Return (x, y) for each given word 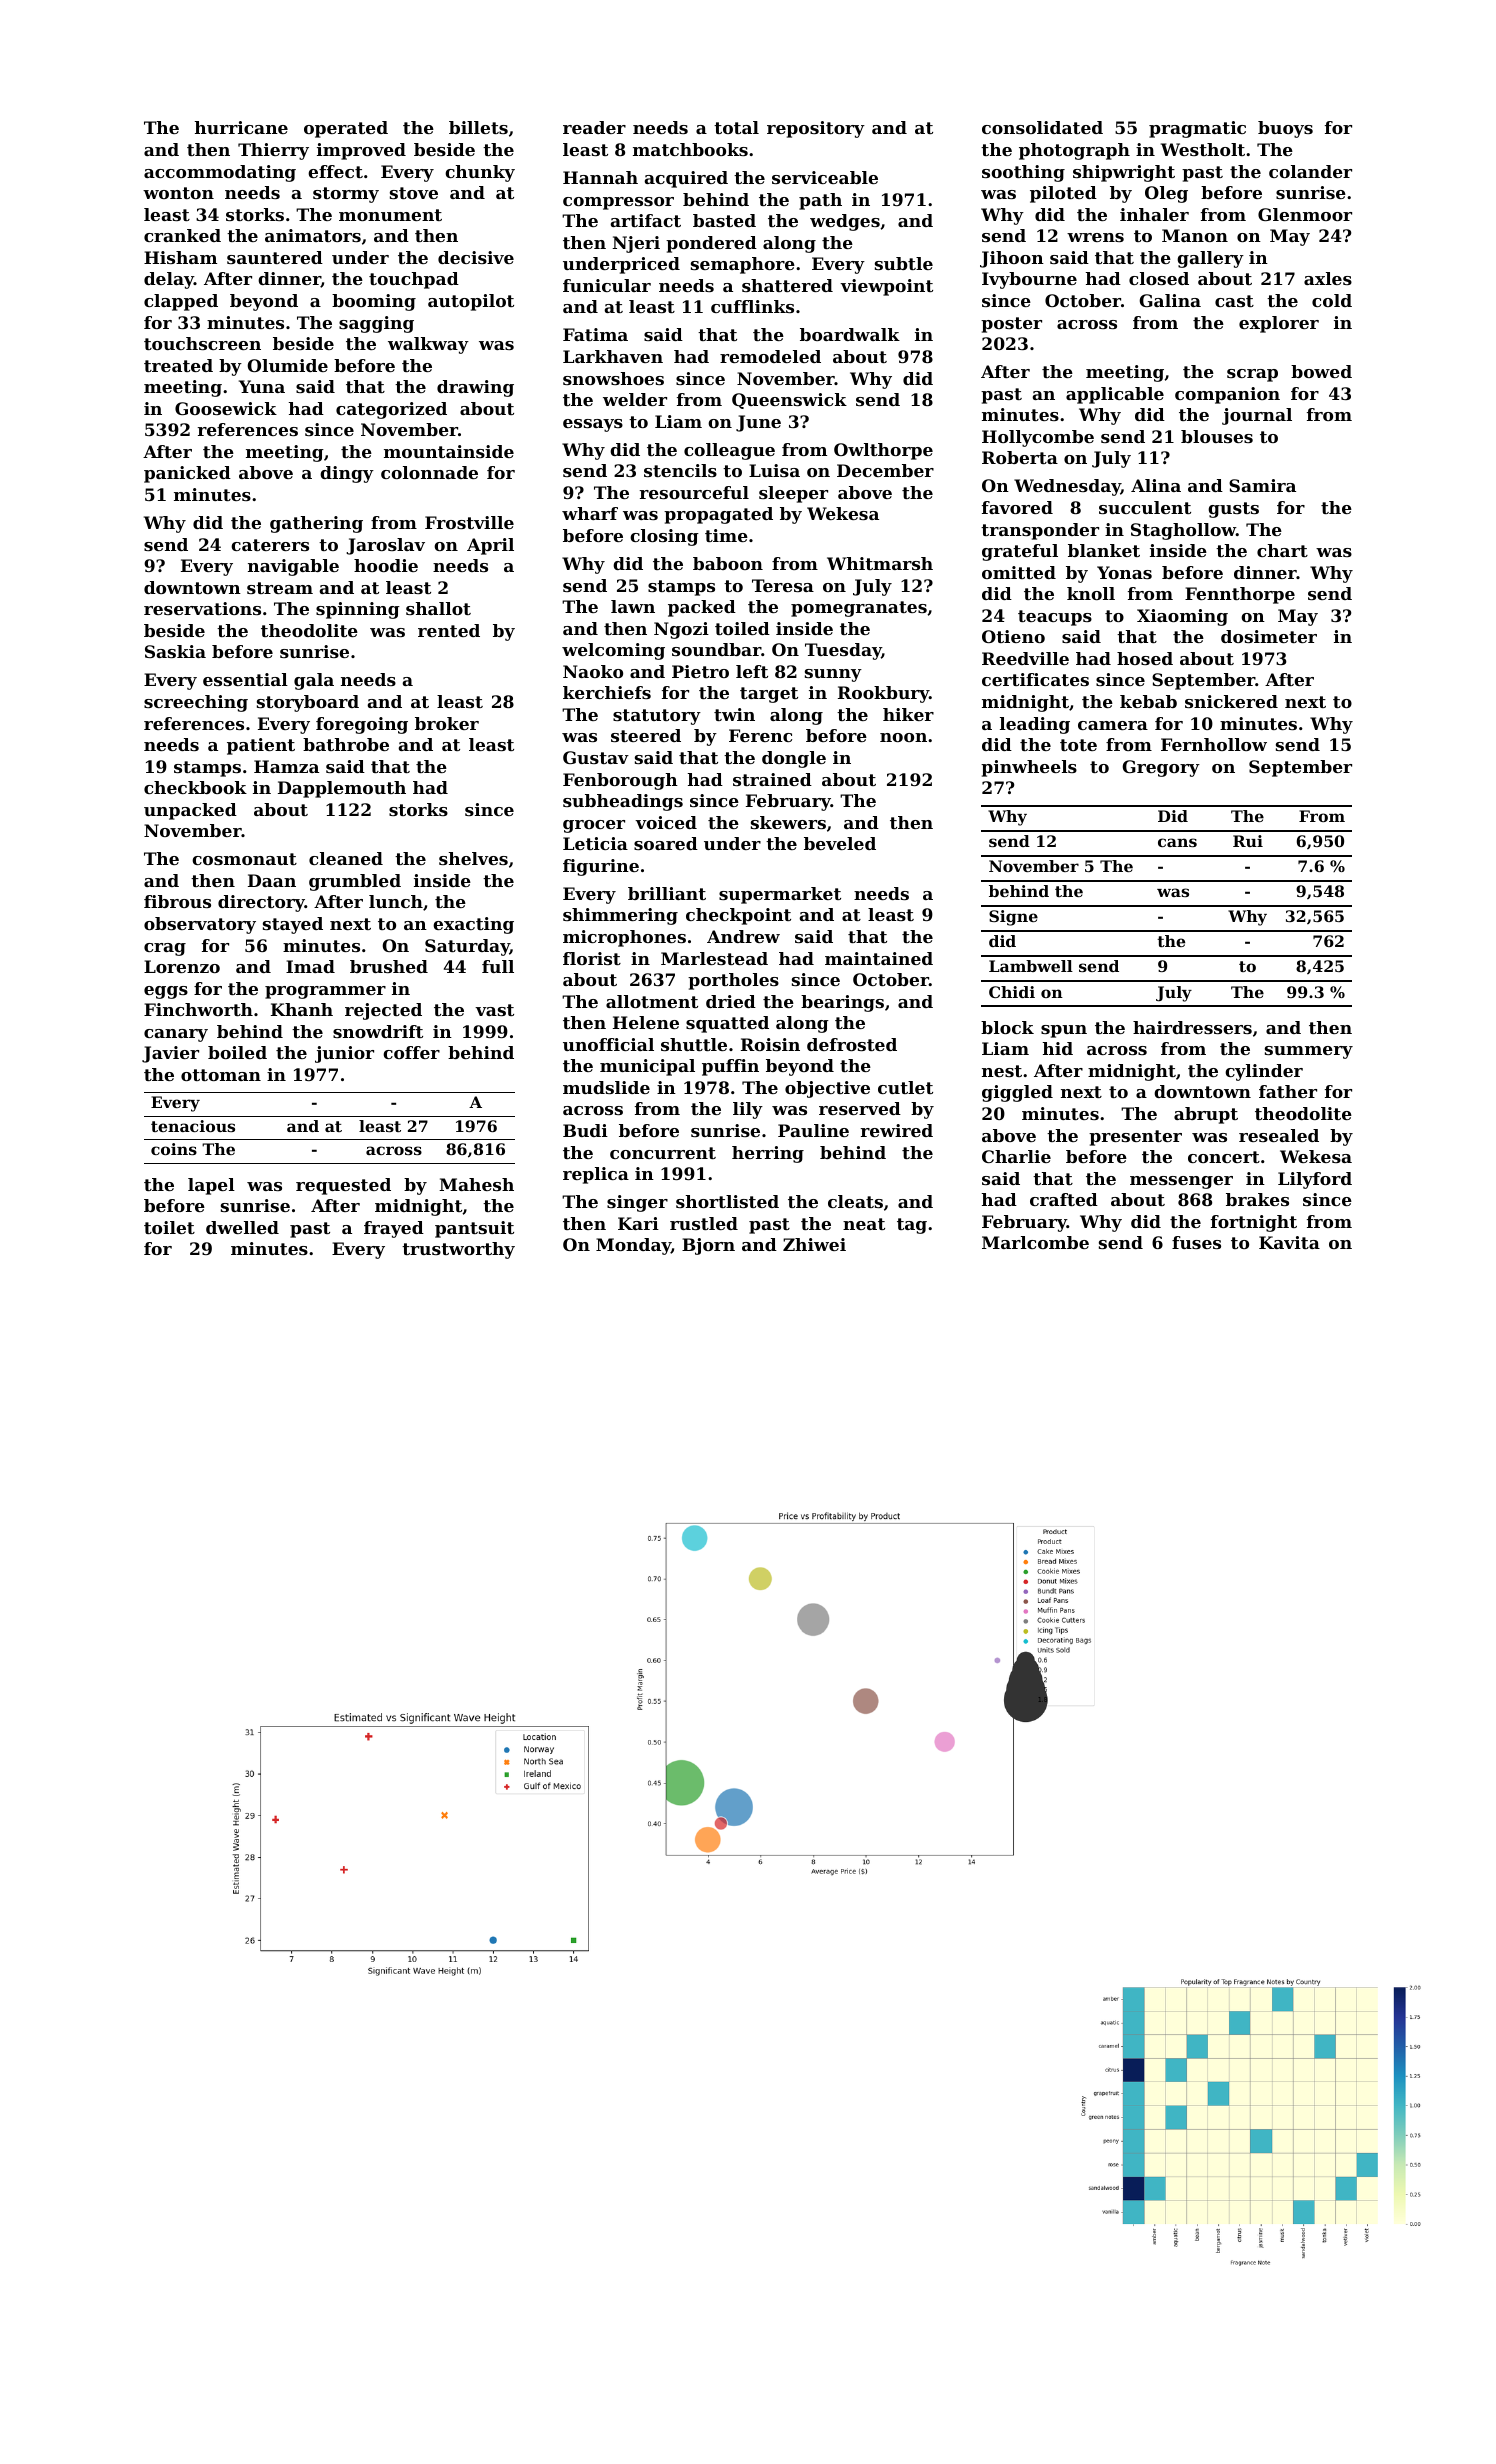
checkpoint (738, 916)
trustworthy (458, 1250)
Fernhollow (1214, 744)
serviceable (825, 177)
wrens (1095, 237)
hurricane (241, 127)
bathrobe (346, 744)
